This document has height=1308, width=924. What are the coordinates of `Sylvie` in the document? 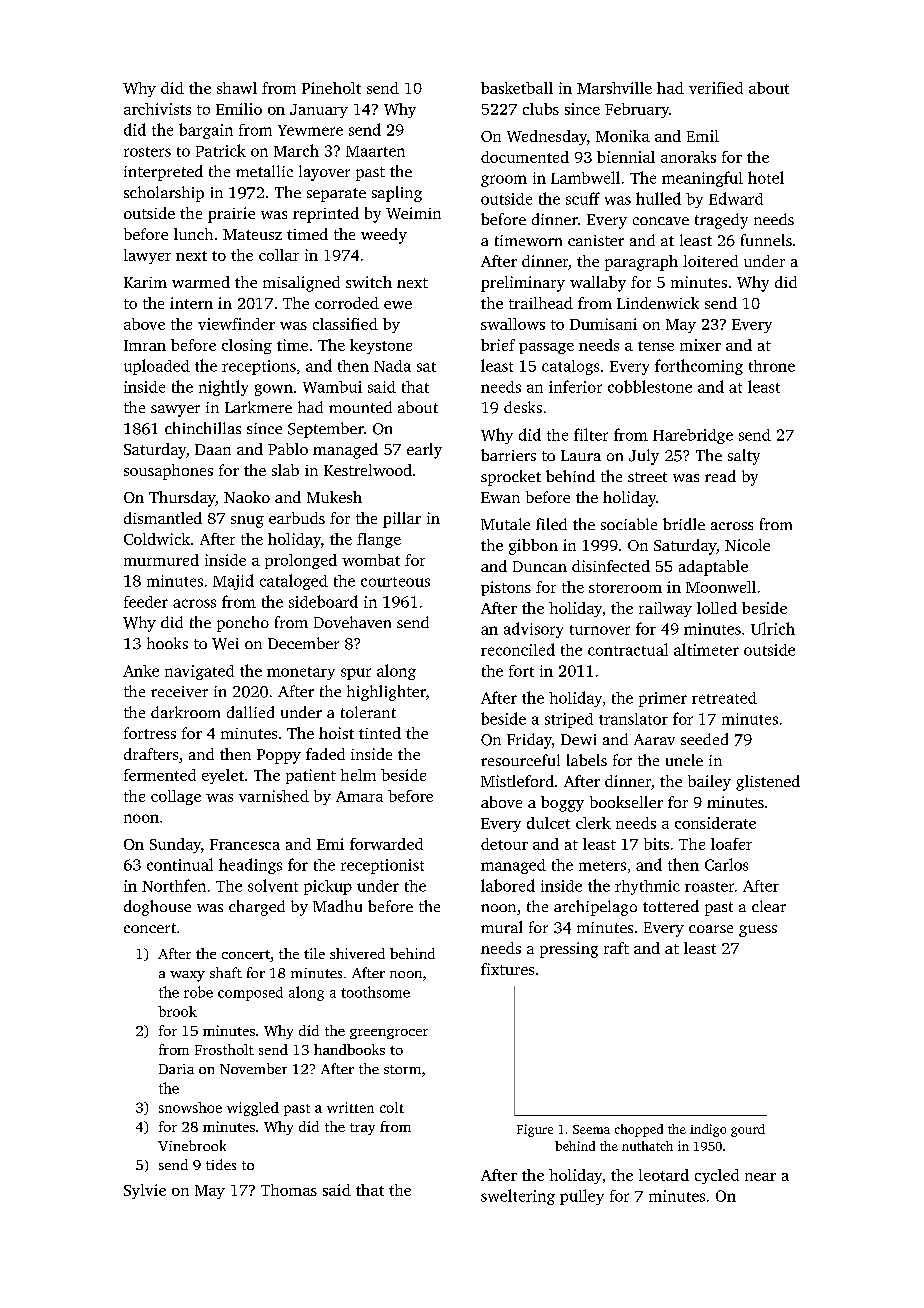 It's located at (145, 1191).
